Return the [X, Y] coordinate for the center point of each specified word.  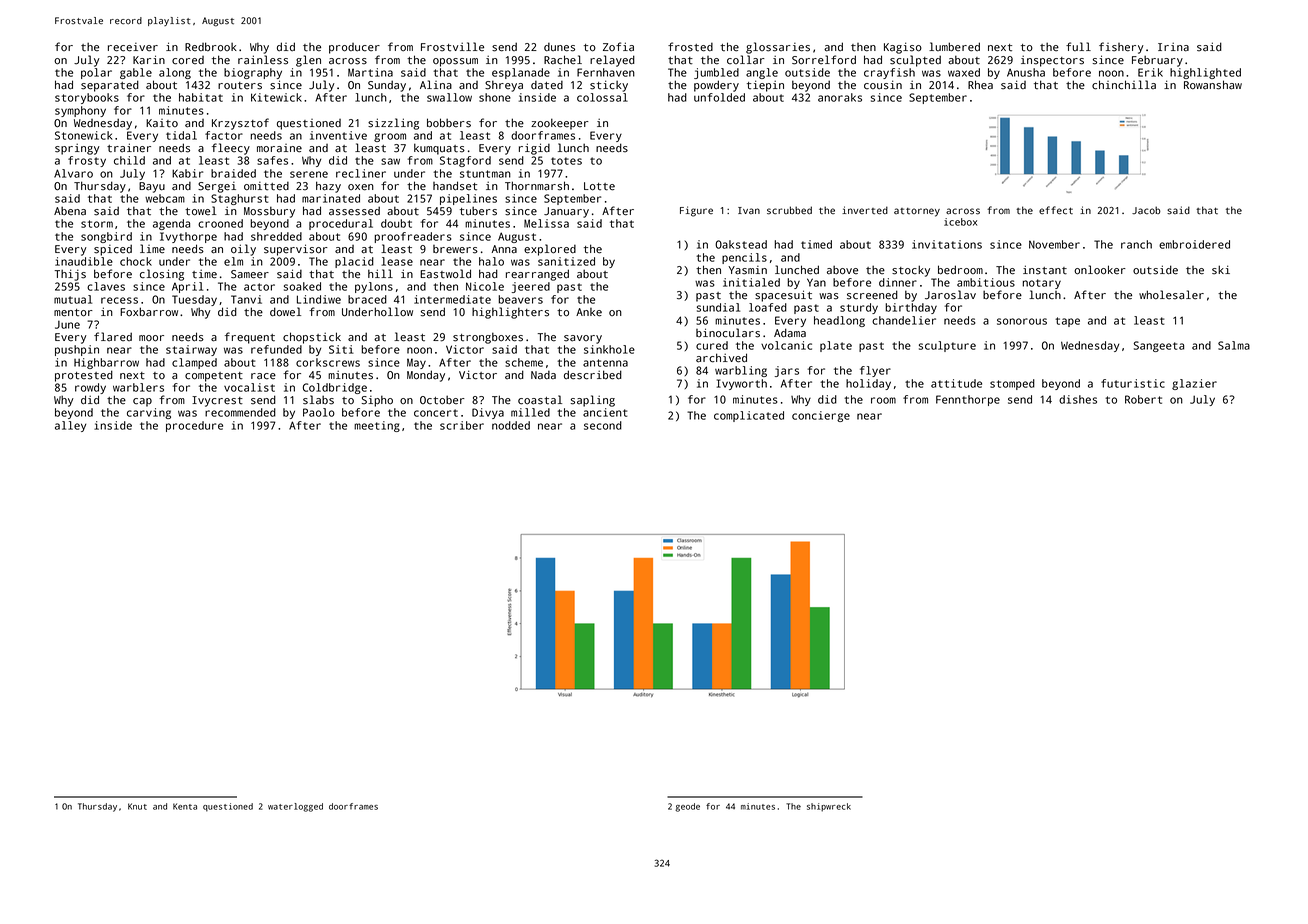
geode [687, 807]
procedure [194, 426]
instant [1045, 270]
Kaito [162, 123]
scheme [524, 362]
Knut [137, 806]
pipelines [468, 199]
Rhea [980, 85]
